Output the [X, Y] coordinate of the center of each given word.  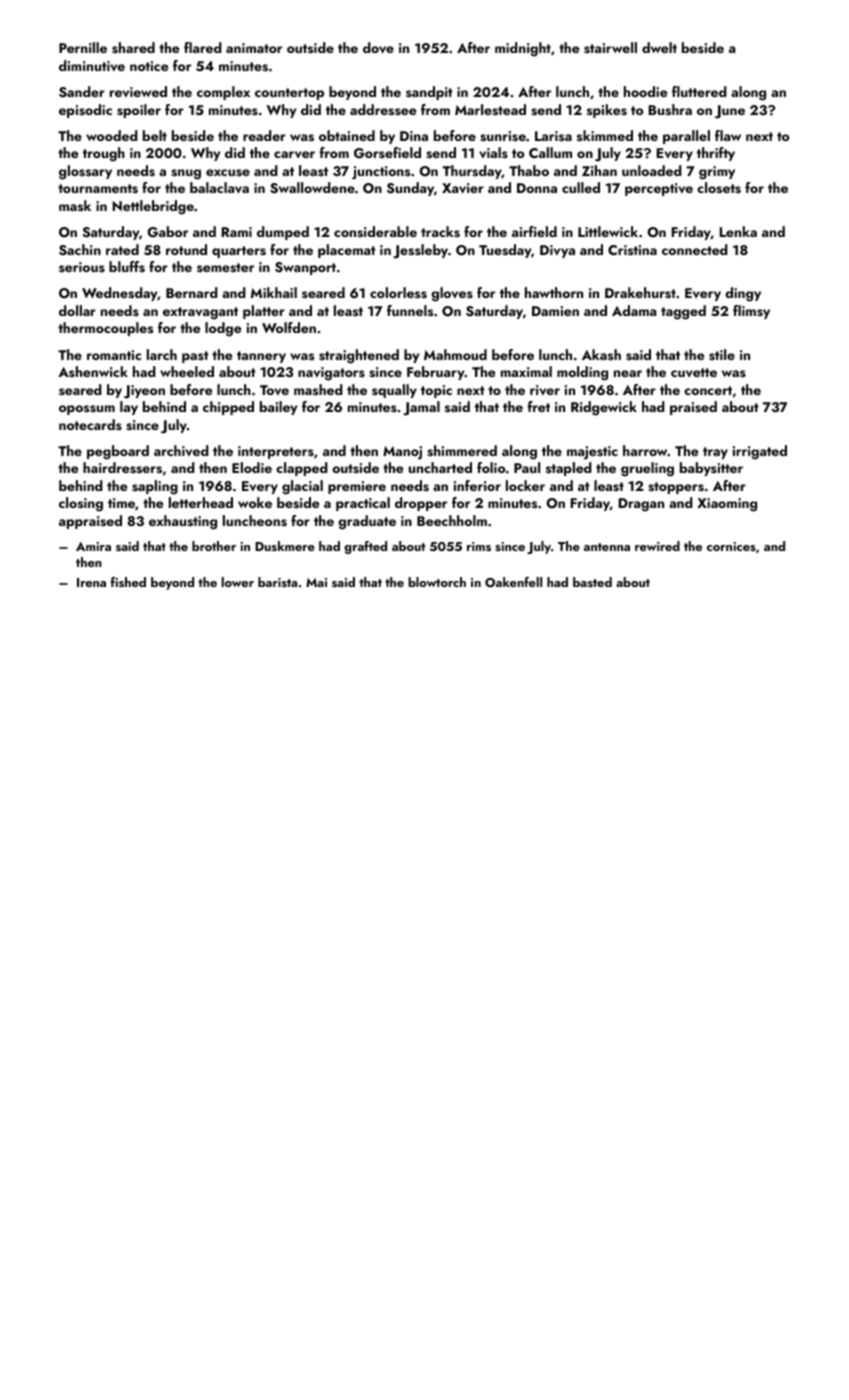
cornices [731, 546]
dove [378, 48]
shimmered [462, 451]
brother [214, 546]
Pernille [83, 47]
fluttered [699, 91]
